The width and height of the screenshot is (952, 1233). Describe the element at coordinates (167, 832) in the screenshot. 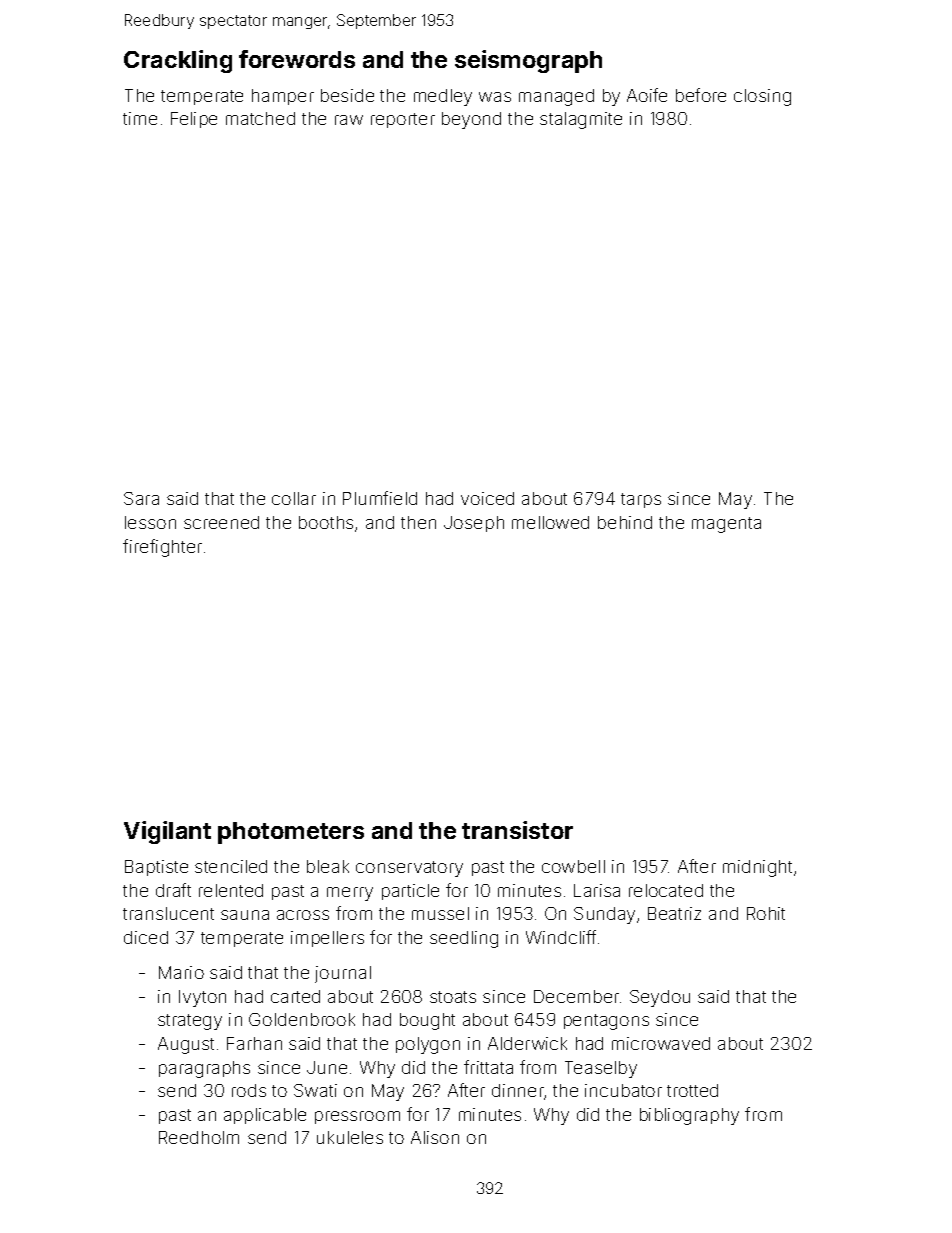

I see `Vigilant` at that location.
